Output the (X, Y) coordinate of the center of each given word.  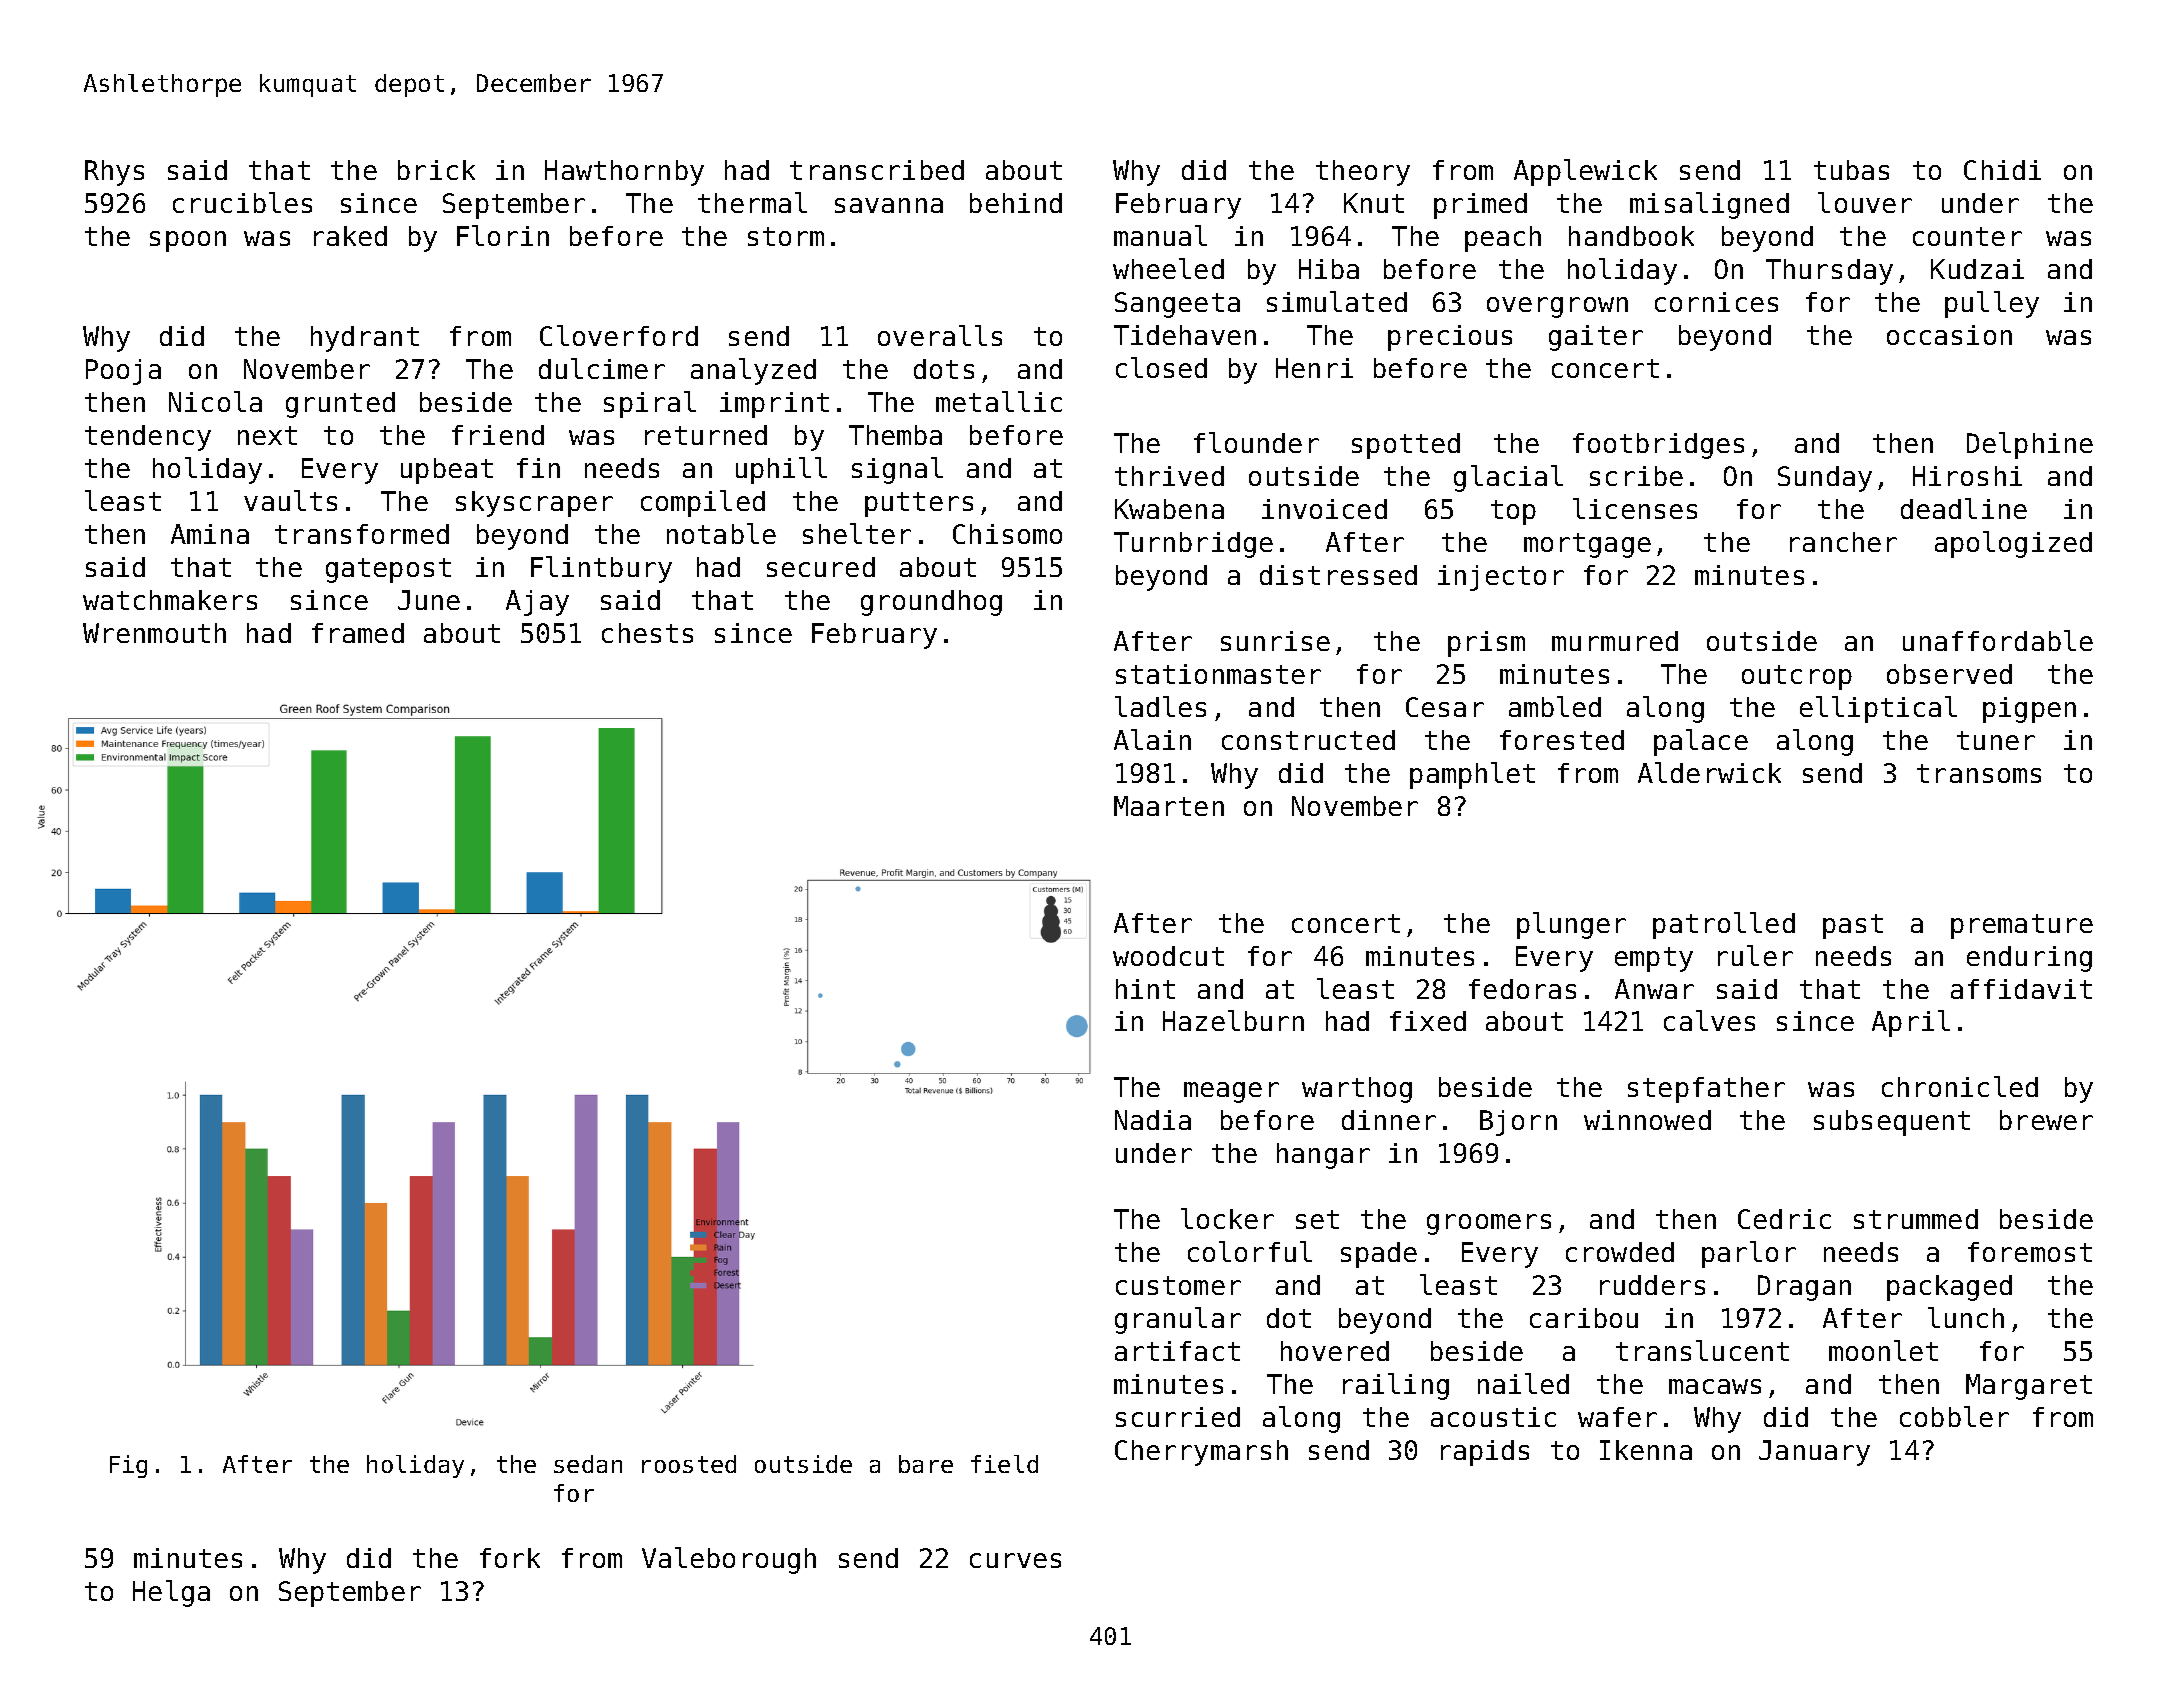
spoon (188, 241)
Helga (171, 1593)
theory (1363, 173)
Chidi (2002, 170)
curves (1015, 1560)
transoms (1979, 773)
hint (1145, 989)
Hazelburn (1233, 1020)
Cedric (1784, 1219)
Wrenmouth (154, 633)
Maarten (1169, 806)
